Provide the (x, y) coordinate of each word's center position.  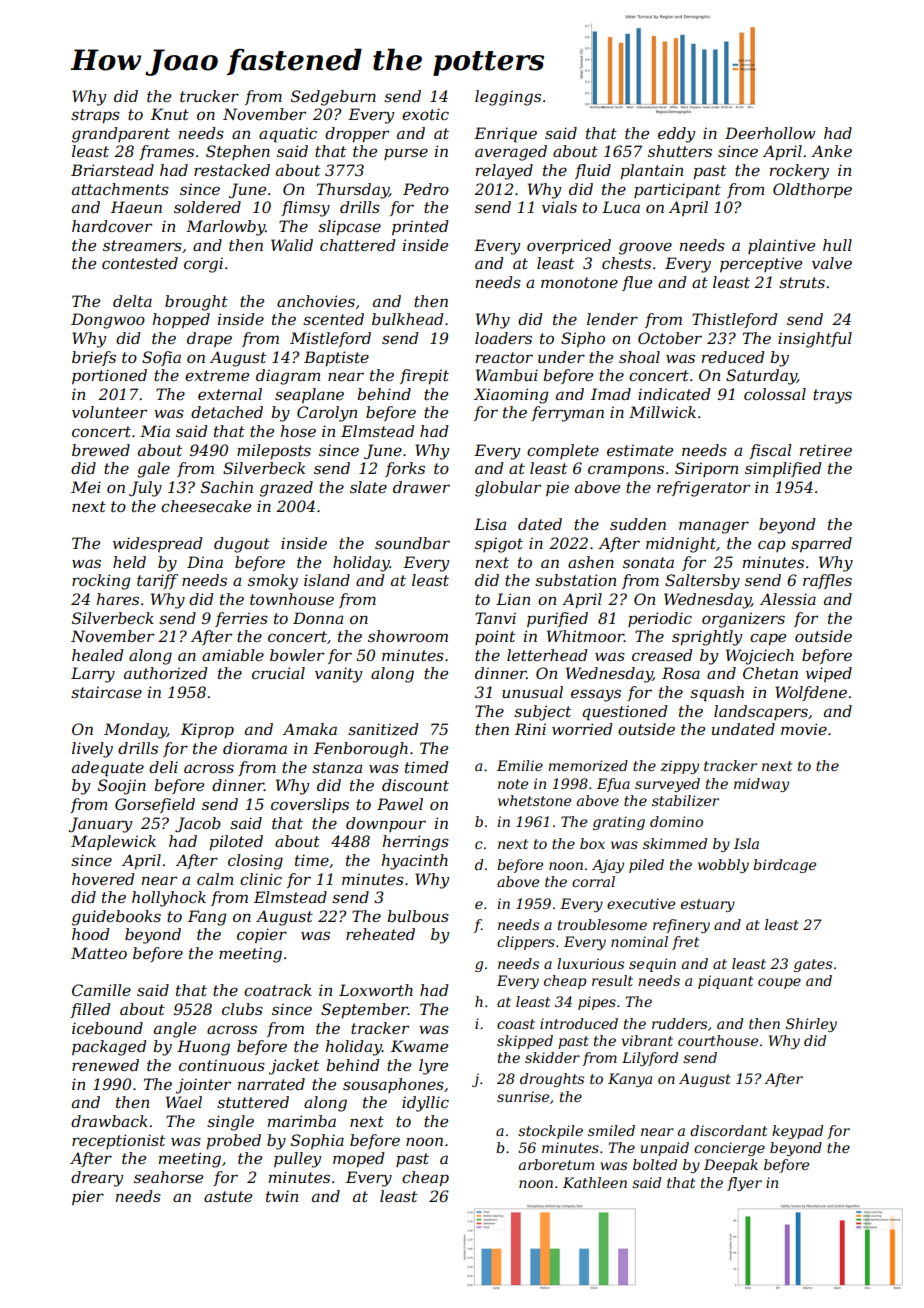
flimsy (305, 209)
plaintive (781, 246)
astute (228, 1196)
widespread (157, 544)
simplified (783, 469)
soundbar (412, 543)
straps (95, 116)
